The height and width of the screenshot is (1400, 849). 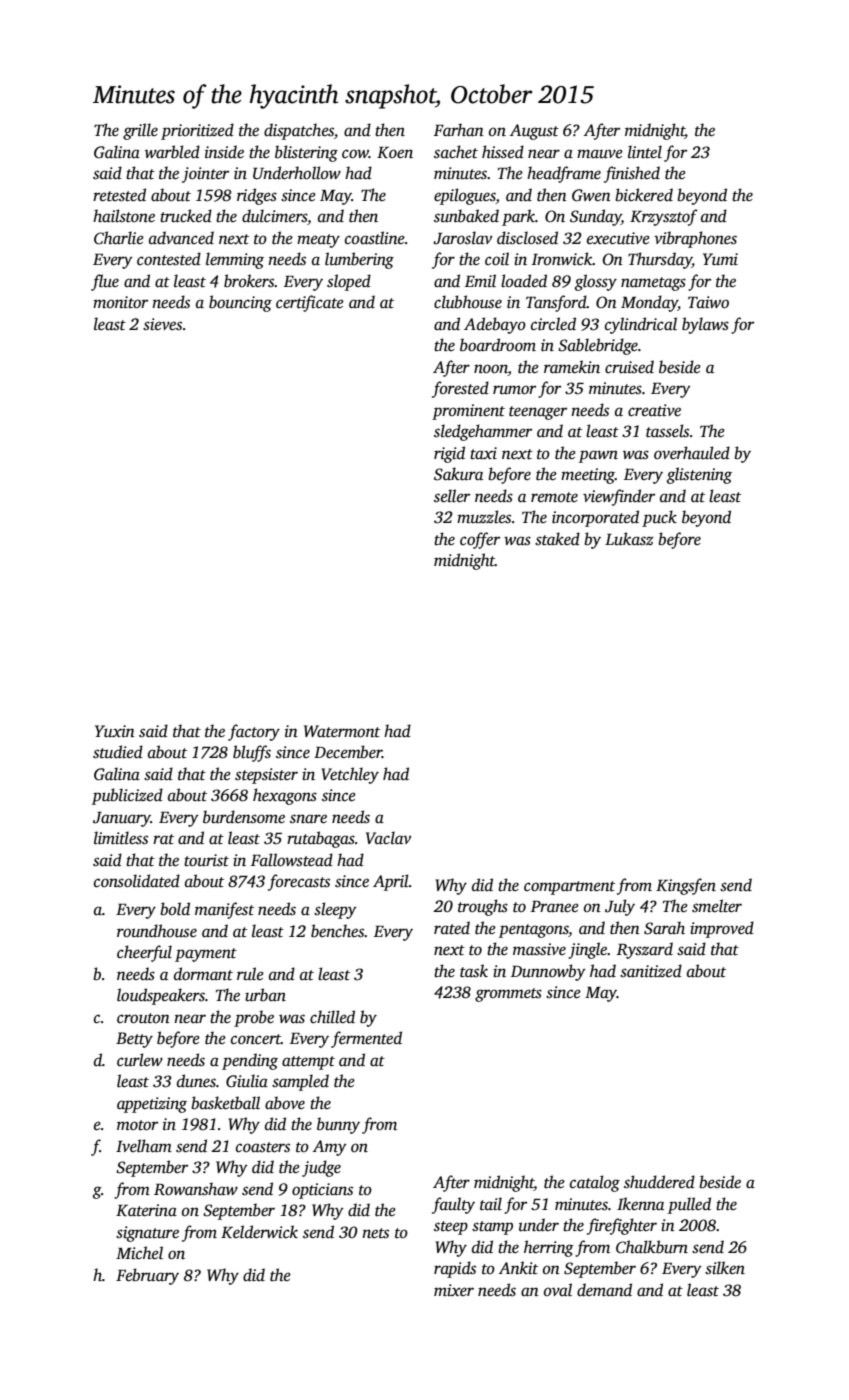 What do you see at coordinates (172, 152) in the screenshot?
I see `warbled` at bounding box center [172, 152].
